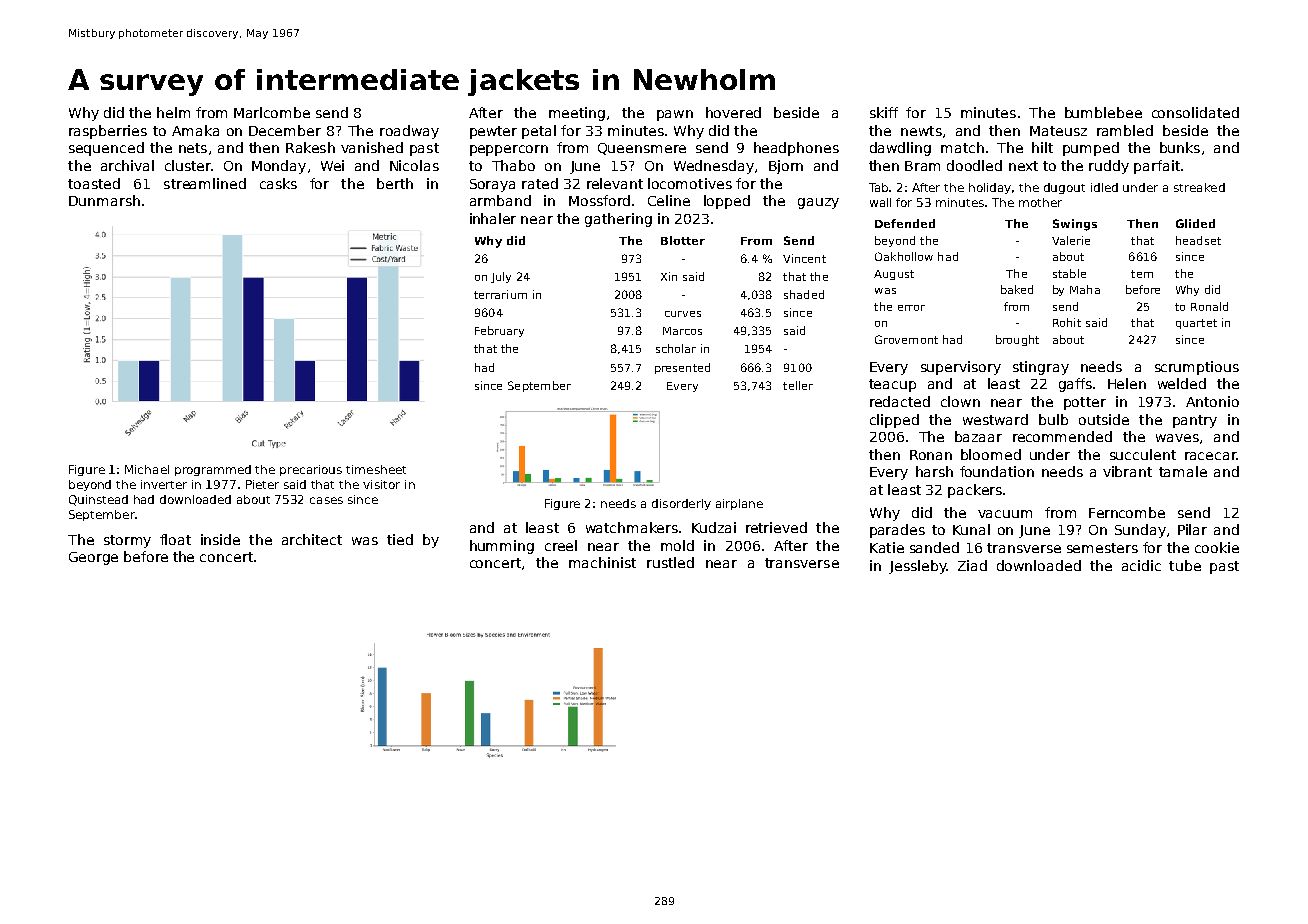  What do you see at coordinates (676, 348) in the screenshot?
I see `scholar` at bounding box center [676, 348].
